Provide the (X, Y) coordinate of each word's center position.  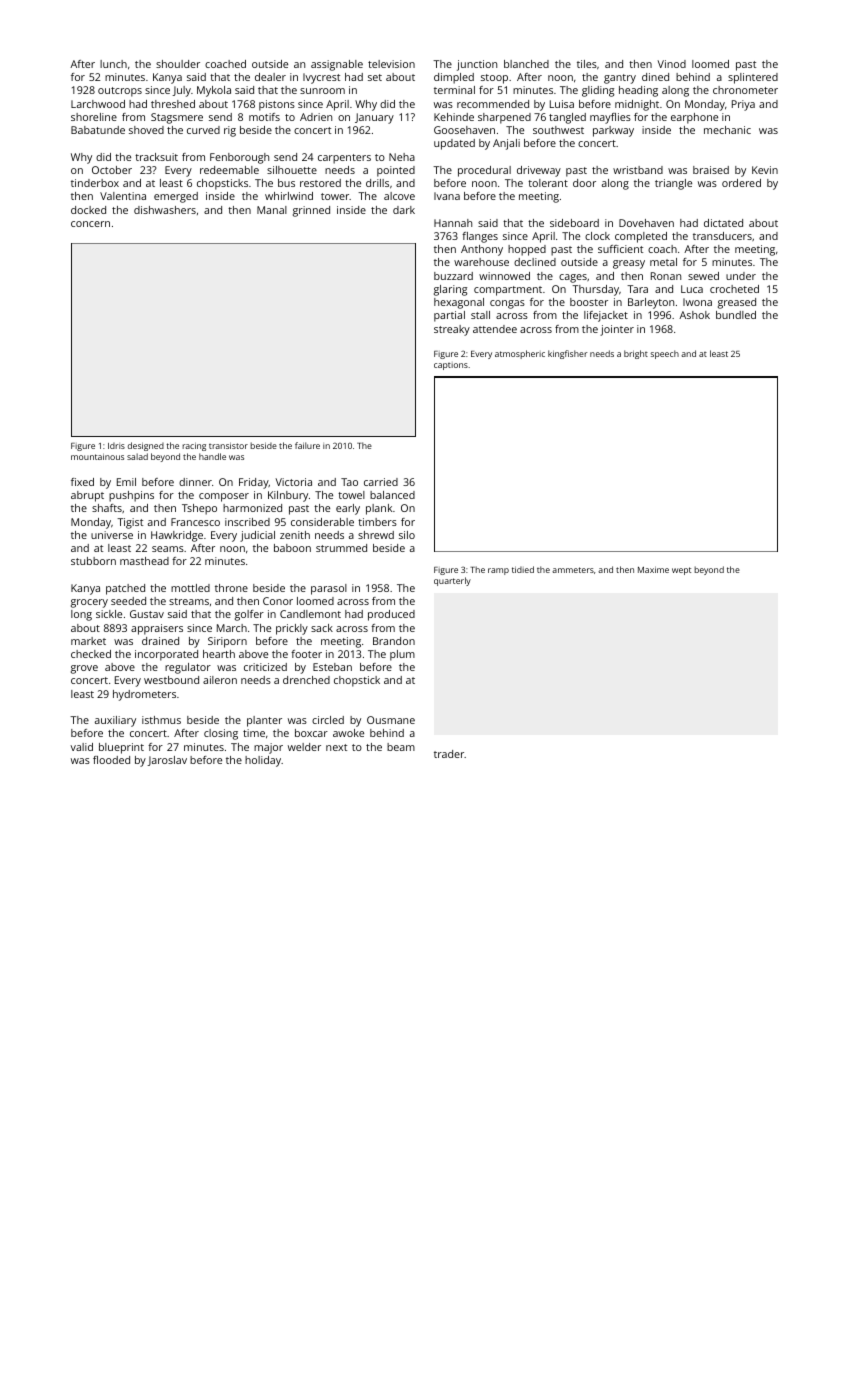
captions (451, 366)
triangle (673, 184)
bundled (736, 315)
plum (402, 655)
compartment (508, 291)
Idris (116, 446)
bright (636, 354)
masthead (144, 561)
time (254, 733)
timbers (377, 522)
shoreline (94, 117)
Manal (272, 210)
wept (681, 571)
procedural (484, 171)
